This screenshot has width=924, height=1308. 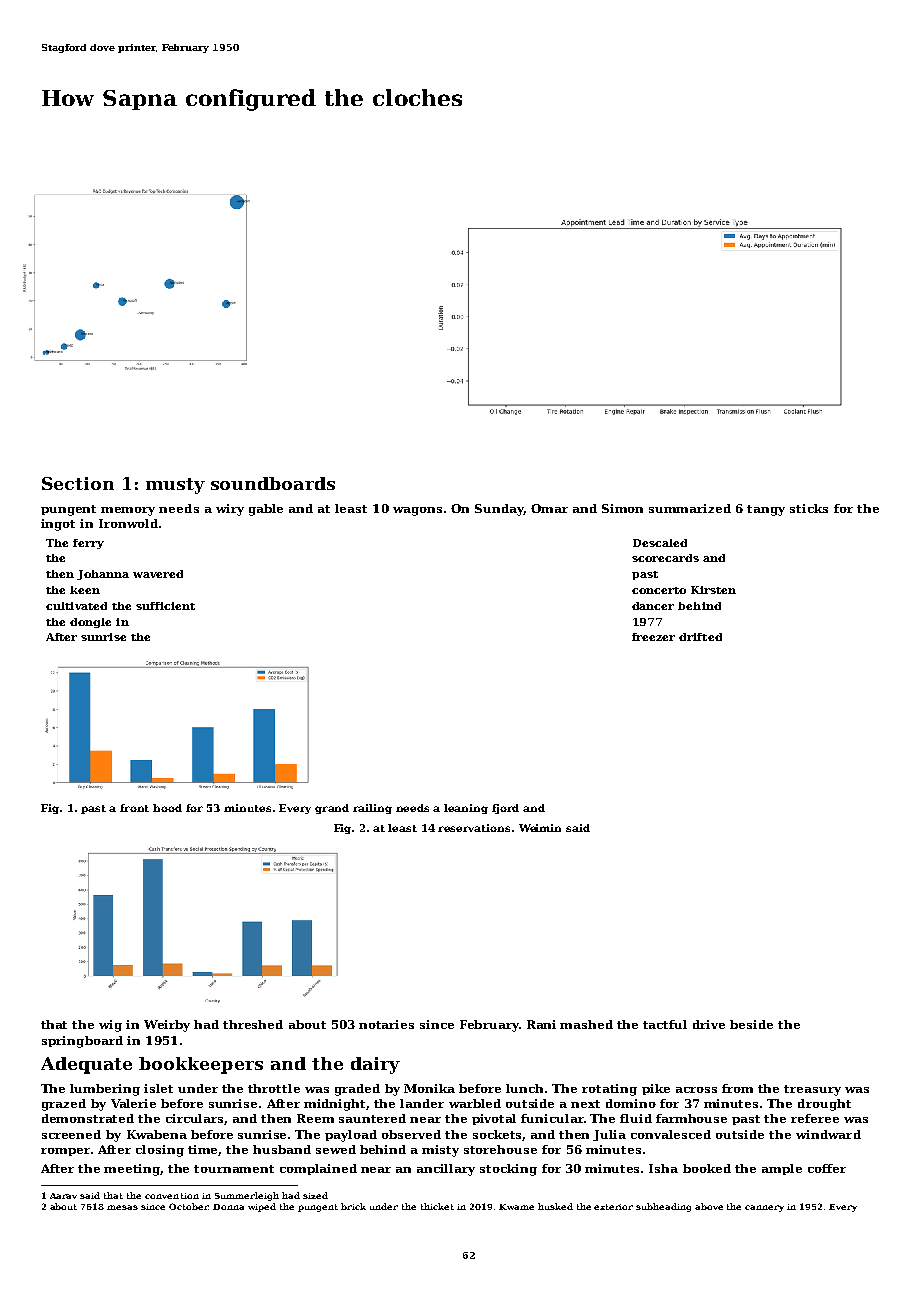 What do you see at coordinates (700, 637) in the screenshot?
I see `drifted` at bounding box center [700, 637].
